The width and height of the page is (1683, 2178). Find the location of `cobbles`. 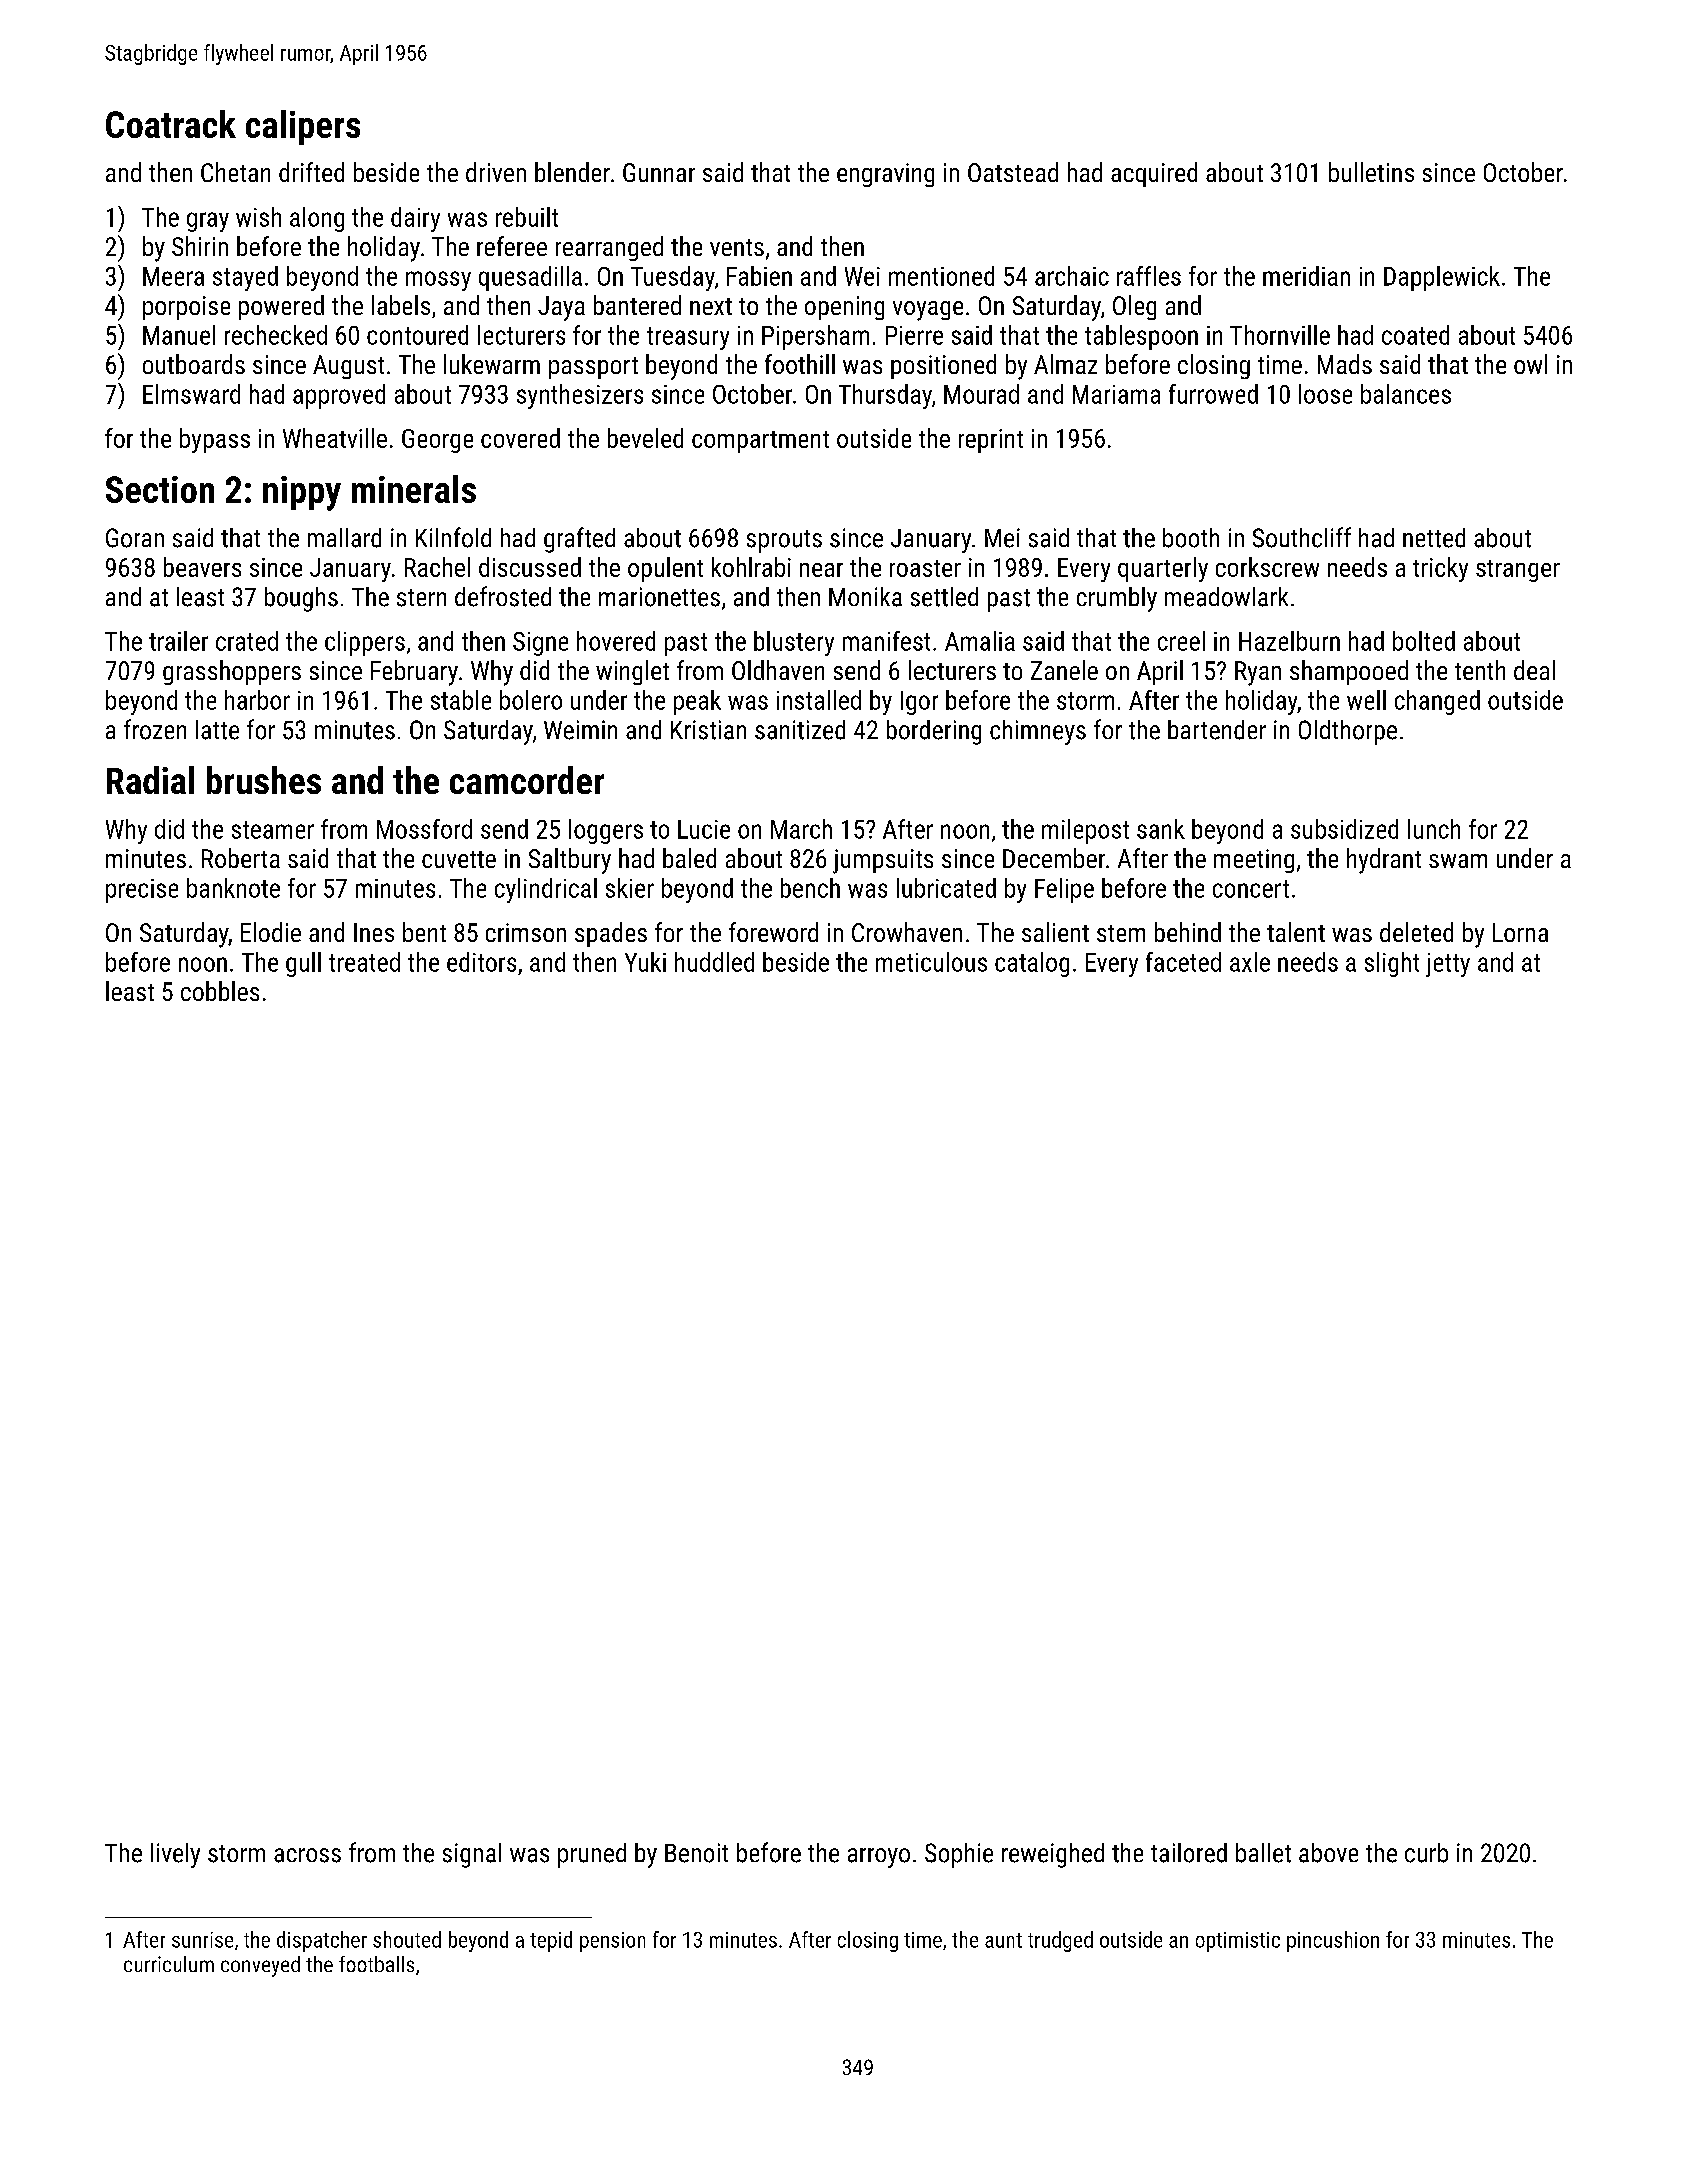

cobbles is located at coordinates (220, 991).
